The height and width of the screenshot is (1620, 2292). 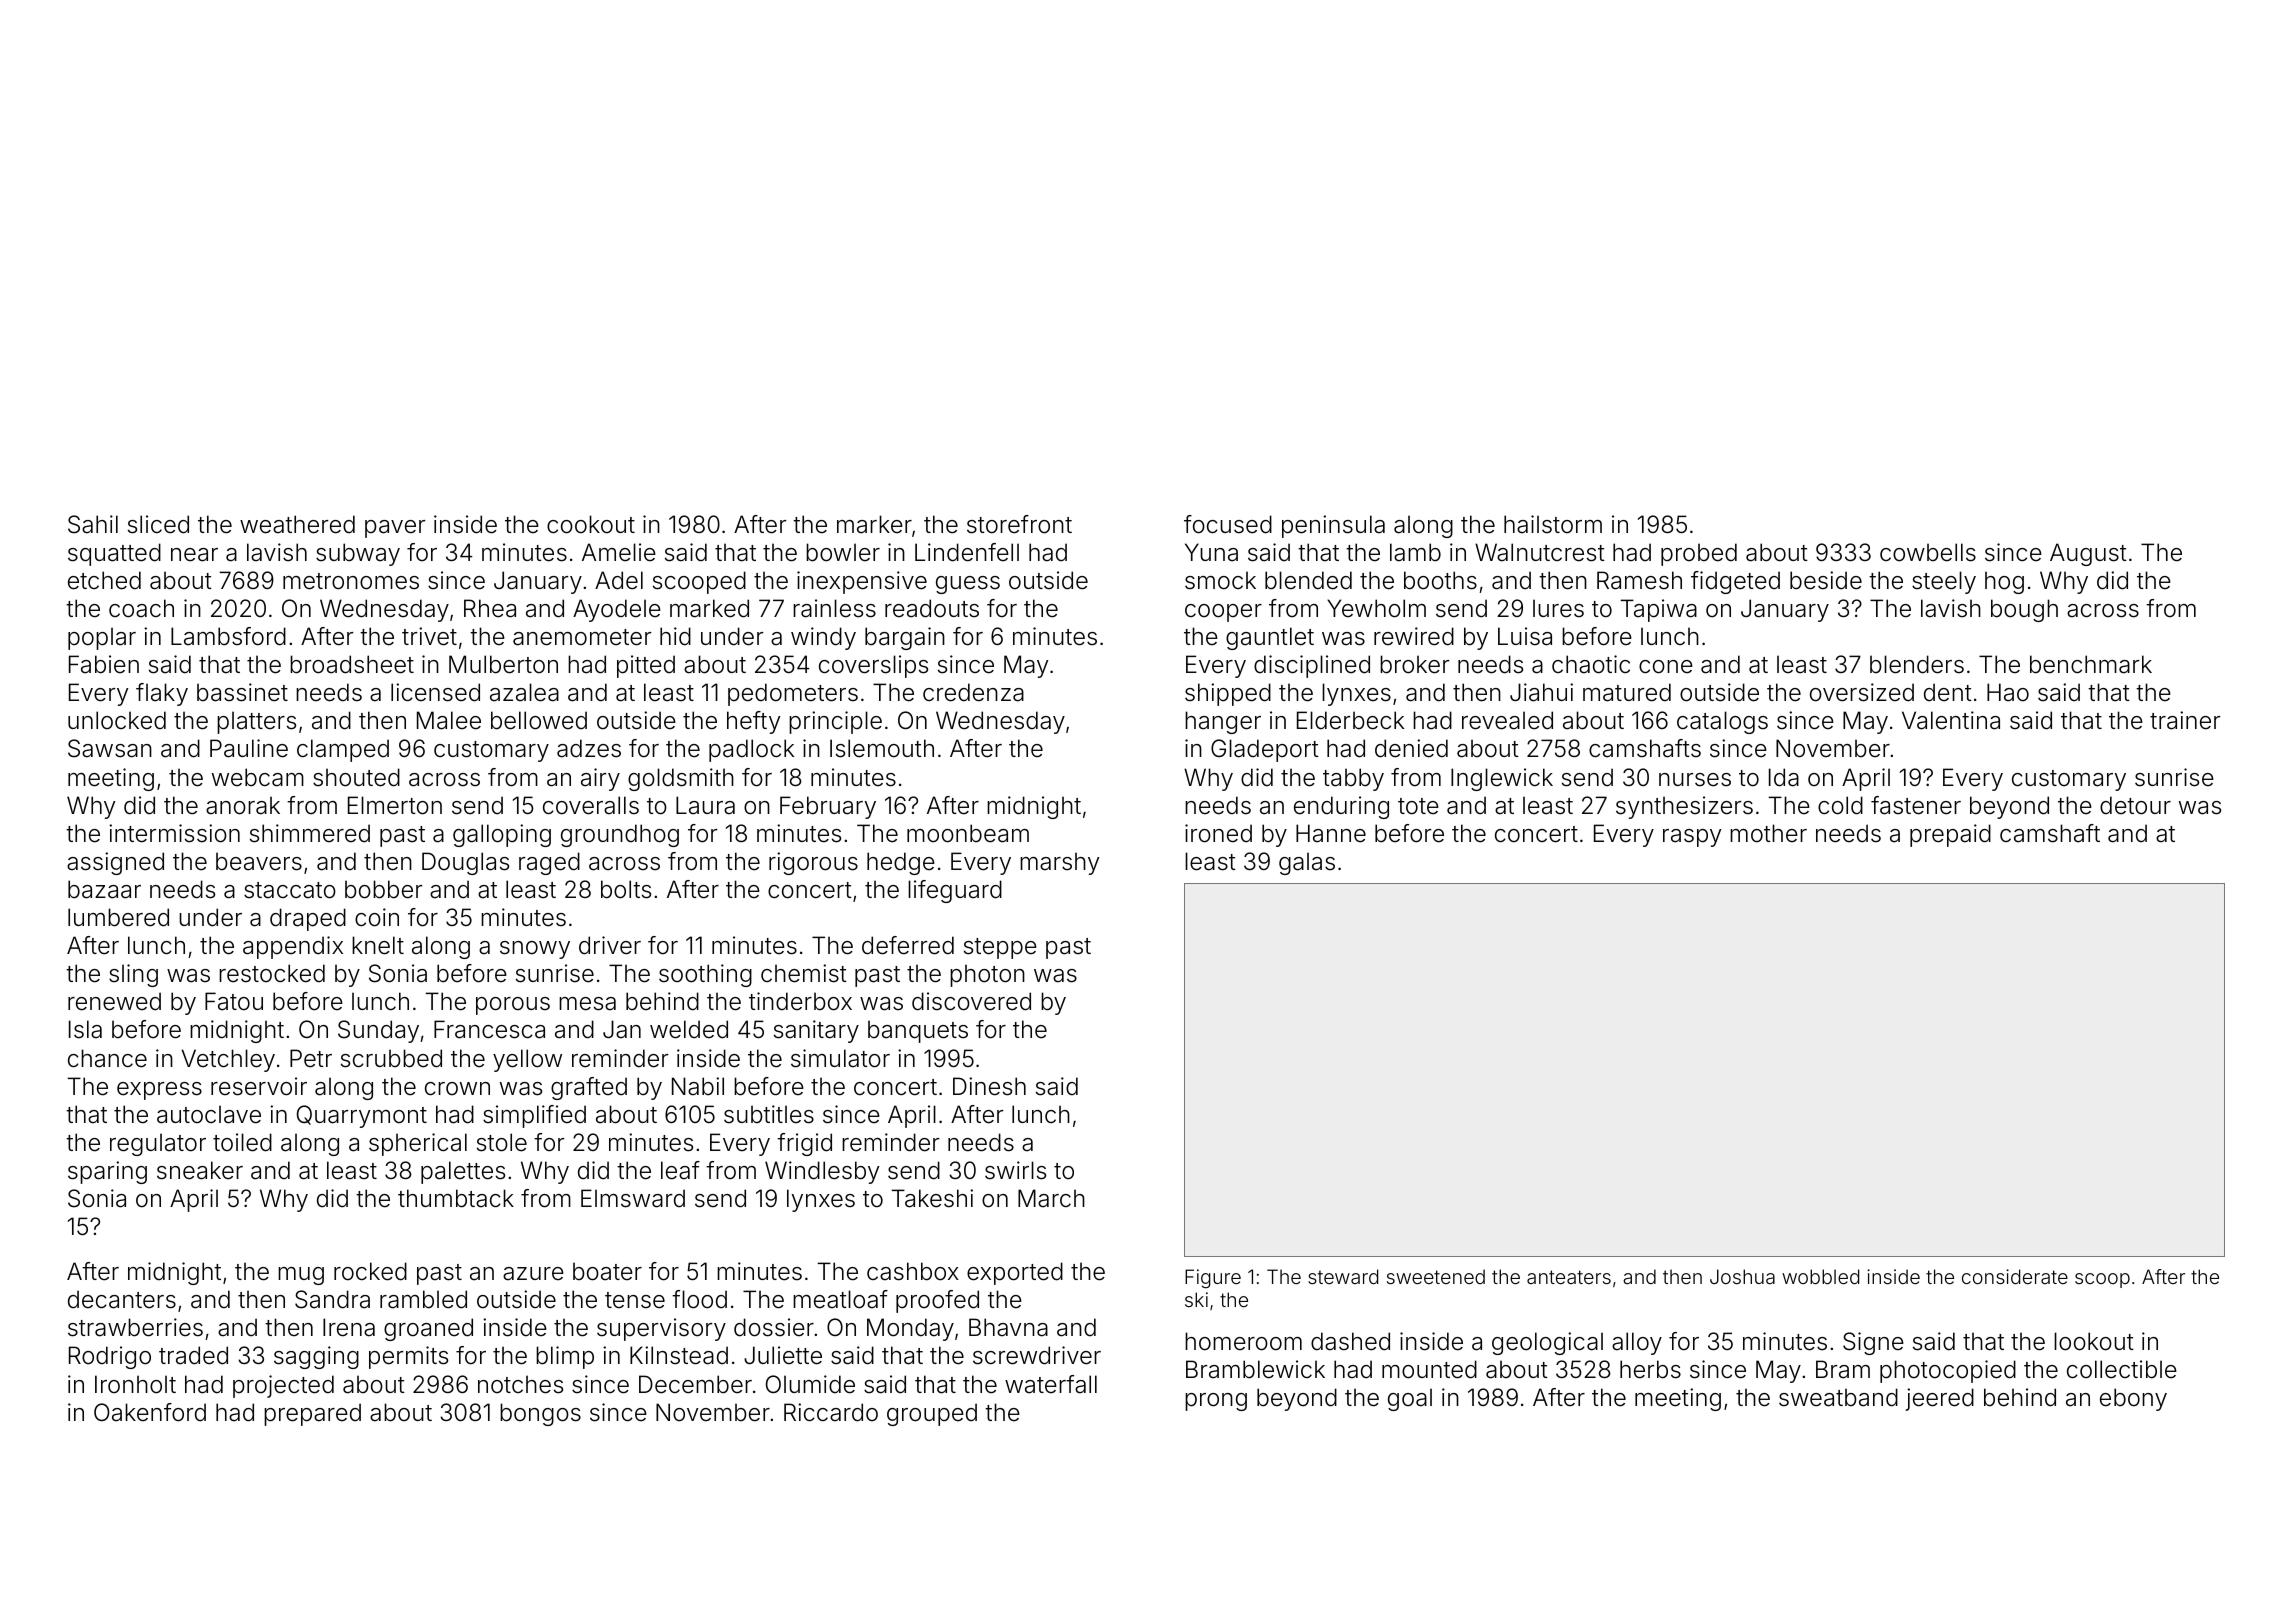 What do you see at coordinates (1015, 1170) in the screenshot?
I see `swirls` at bounding box center [1015, 1170].
